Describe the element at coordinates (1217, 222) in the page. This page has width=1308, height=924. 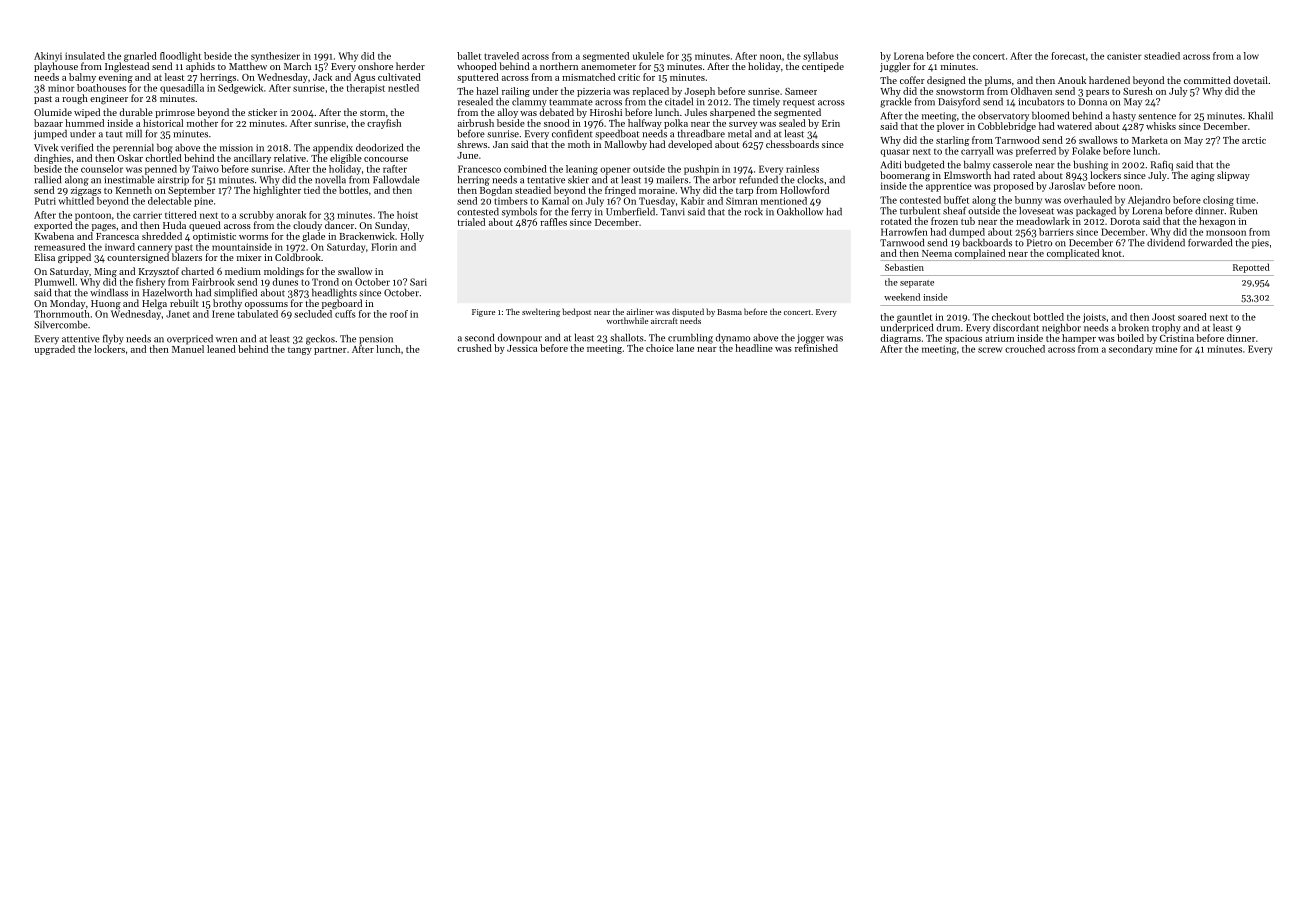
I see `hexagon` at that location.
